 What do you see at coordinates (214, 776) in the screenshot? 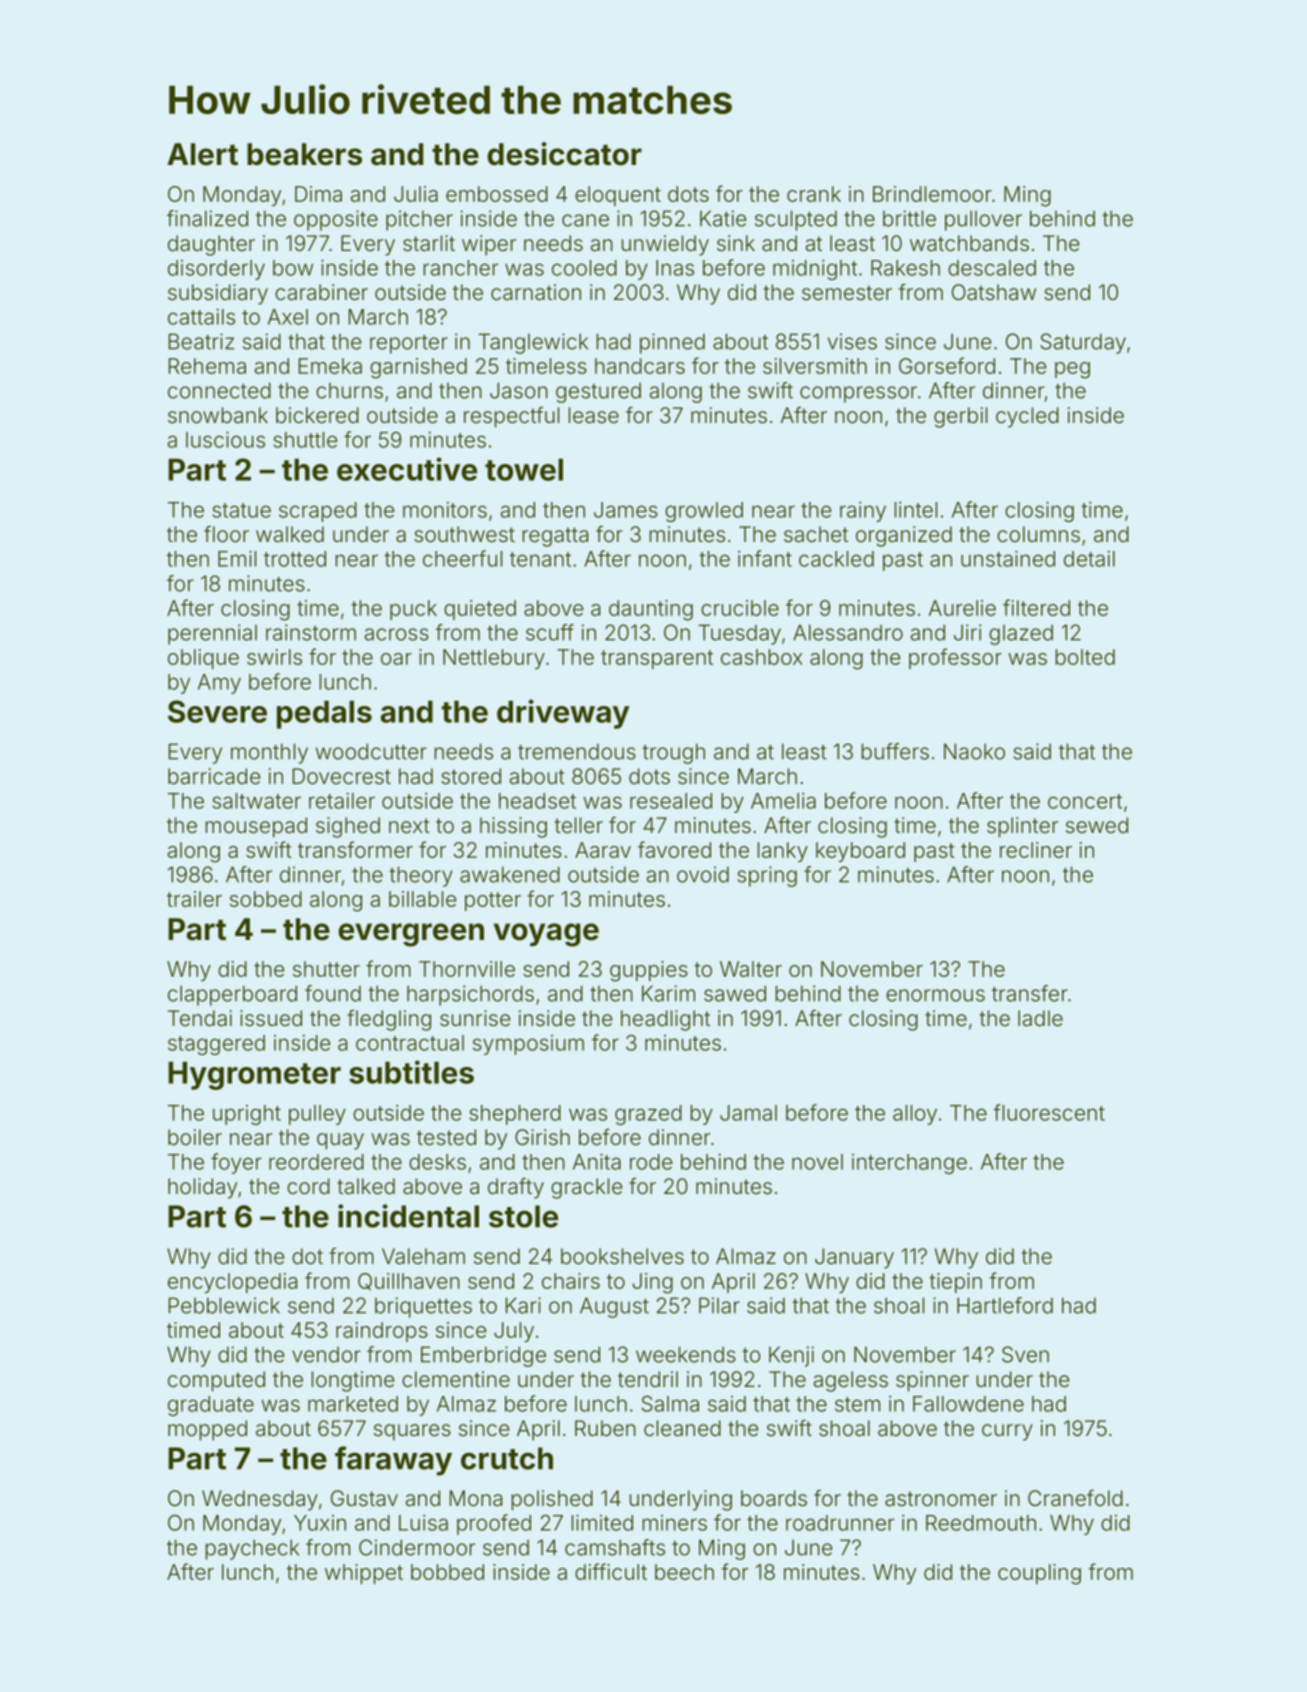
I see `barricade` at bounding box center [214, 776].
